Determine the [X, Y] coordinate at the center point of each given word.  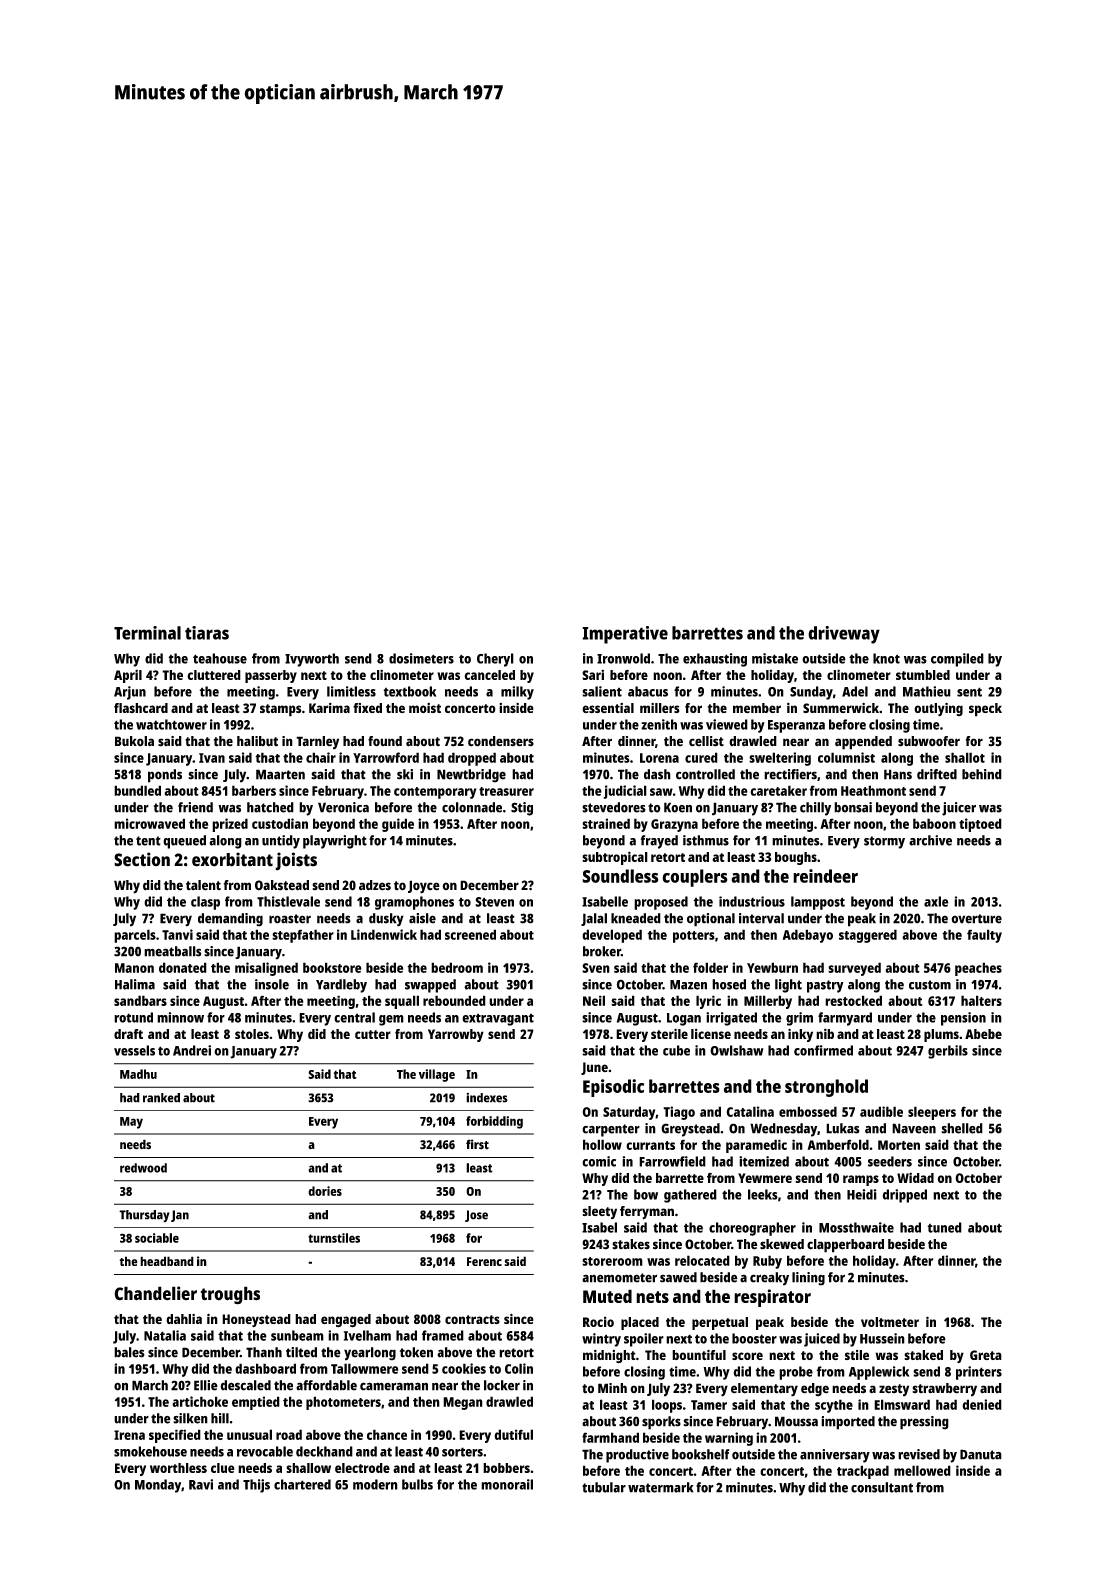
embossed [808, 1111]
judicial [625, 792]
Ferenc [484, 1261]
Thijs [256, 1486]
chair [321, 757]
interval [761, 918]
